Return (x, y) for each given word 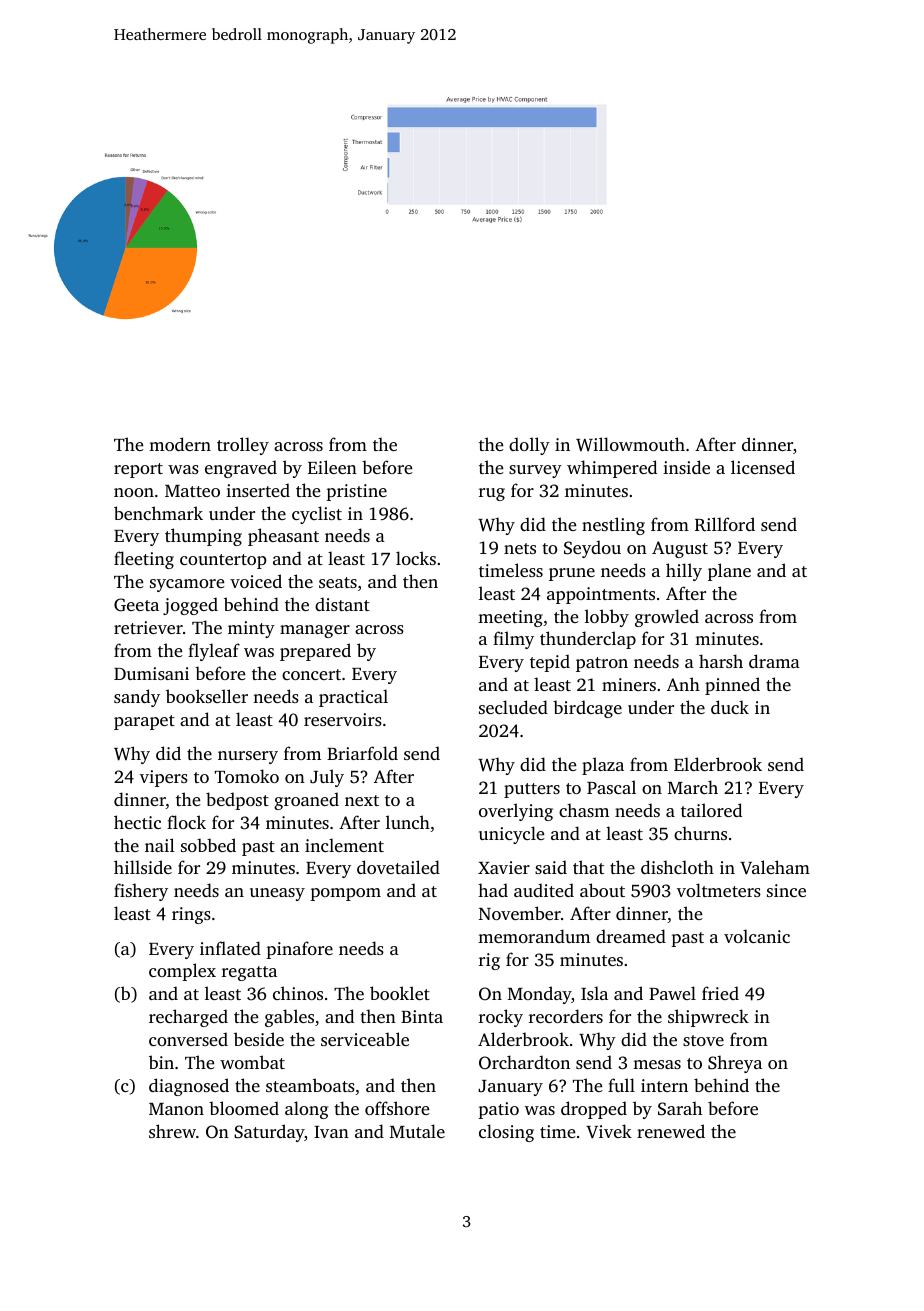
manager (315, 631)
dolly (529, 446)
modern (180, 444)
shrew (172, 1131)
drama (774, 661)
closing (506, 1133)
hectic (137, 822)
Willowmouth (630, 444)
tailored (711, 810)
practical (353, 698)
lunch (408, 822)
